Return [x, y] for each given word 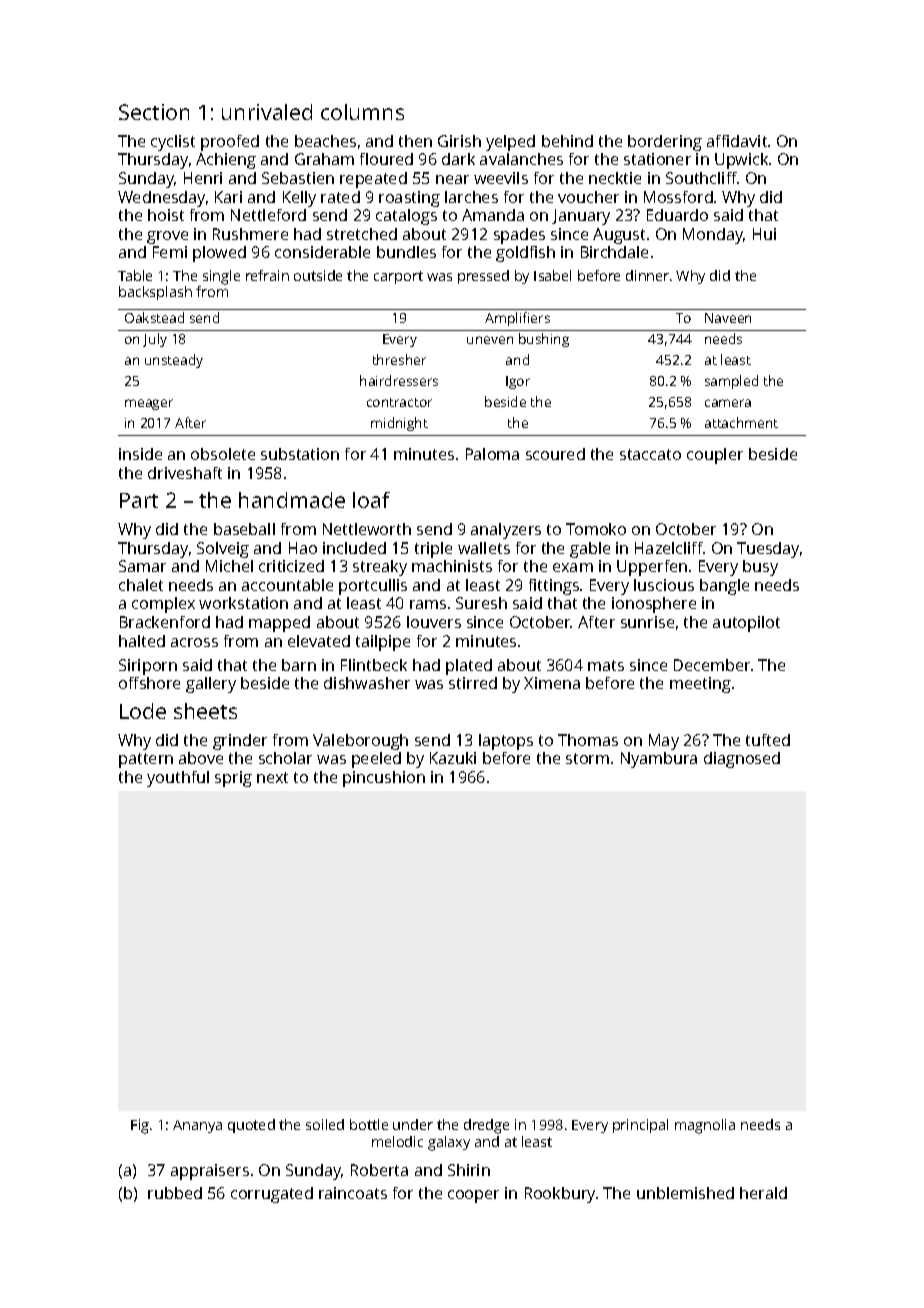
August [619, 236]
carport [398, 277]
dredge [486, 1126]
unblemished [685, 1193]
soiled [325, 1124]
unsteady [174, 361]
